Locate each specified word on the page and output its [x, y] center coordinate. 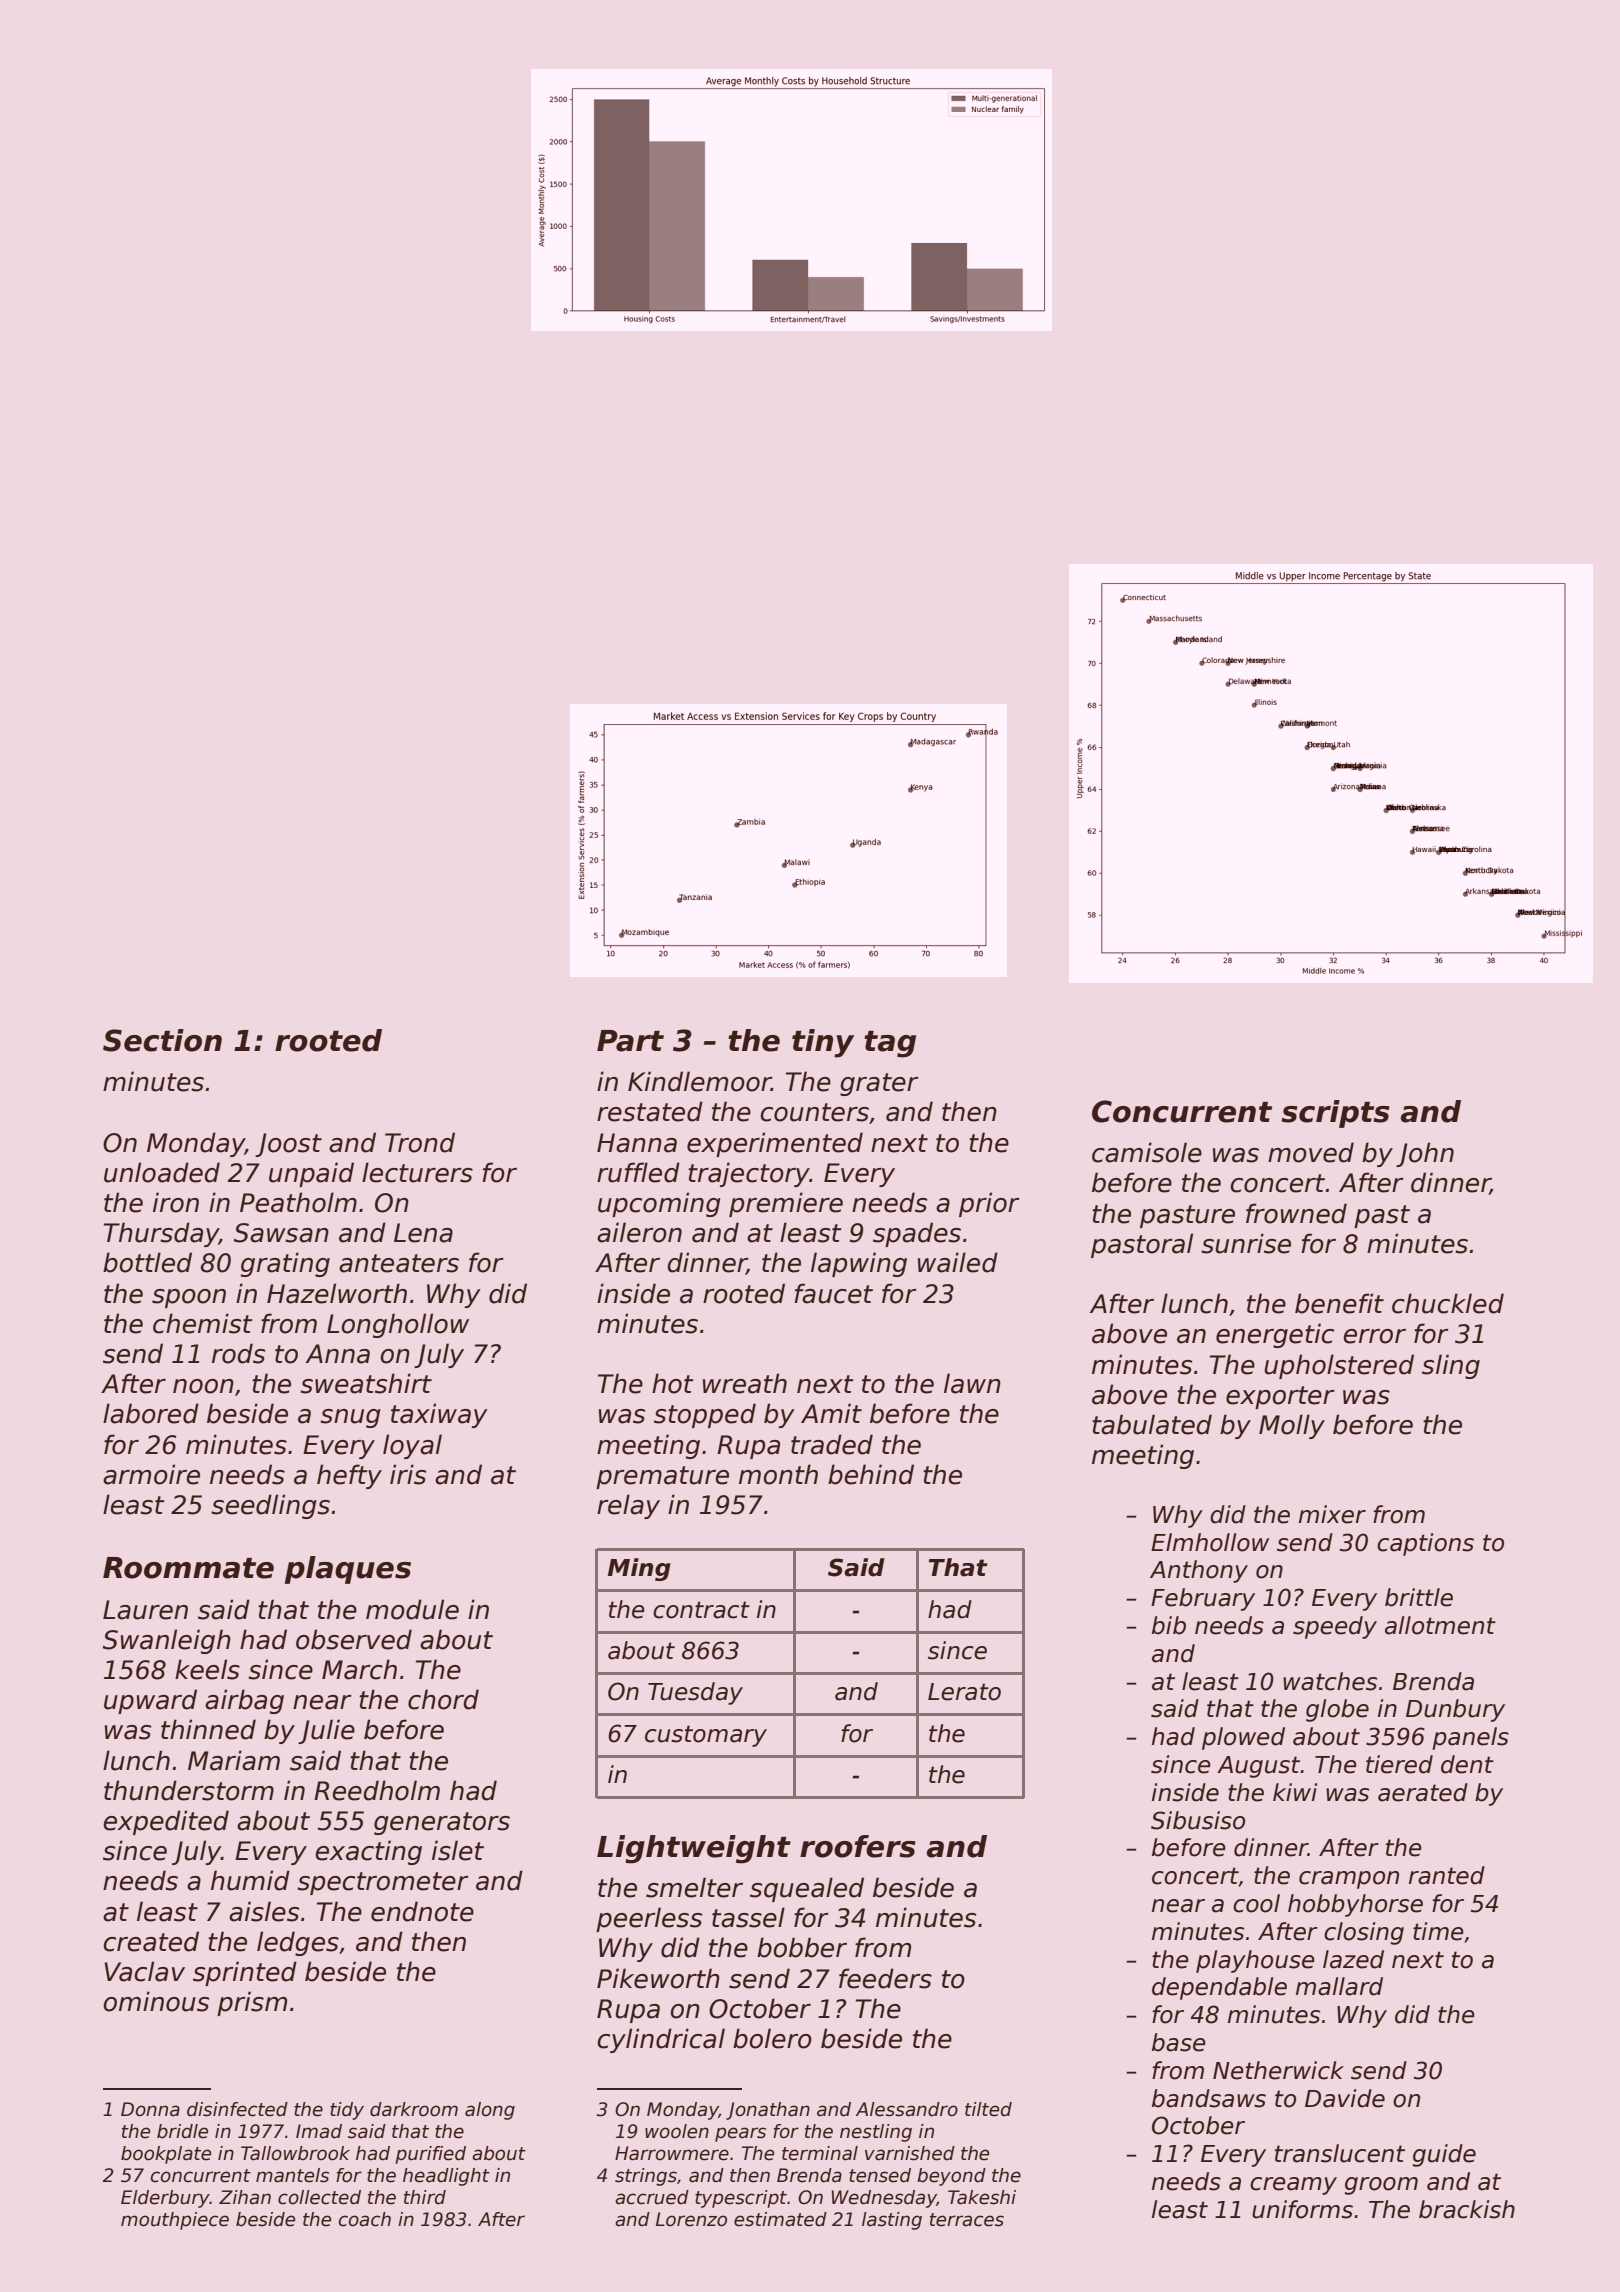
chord [443, 1699]
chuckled [1448, 1303]
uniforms [1302, 2209]
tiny [823, 1043]
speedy [1335, 1627]
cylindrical [661, 2040]
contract [701, 1610]
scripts [1335, 1114]
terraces [967, 2220]
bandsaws [1209, 2098]
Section [162, 1040]
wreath [745, 1383]
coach [365, 2219]
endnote [422, 1911]
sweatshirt [366, 1383]
